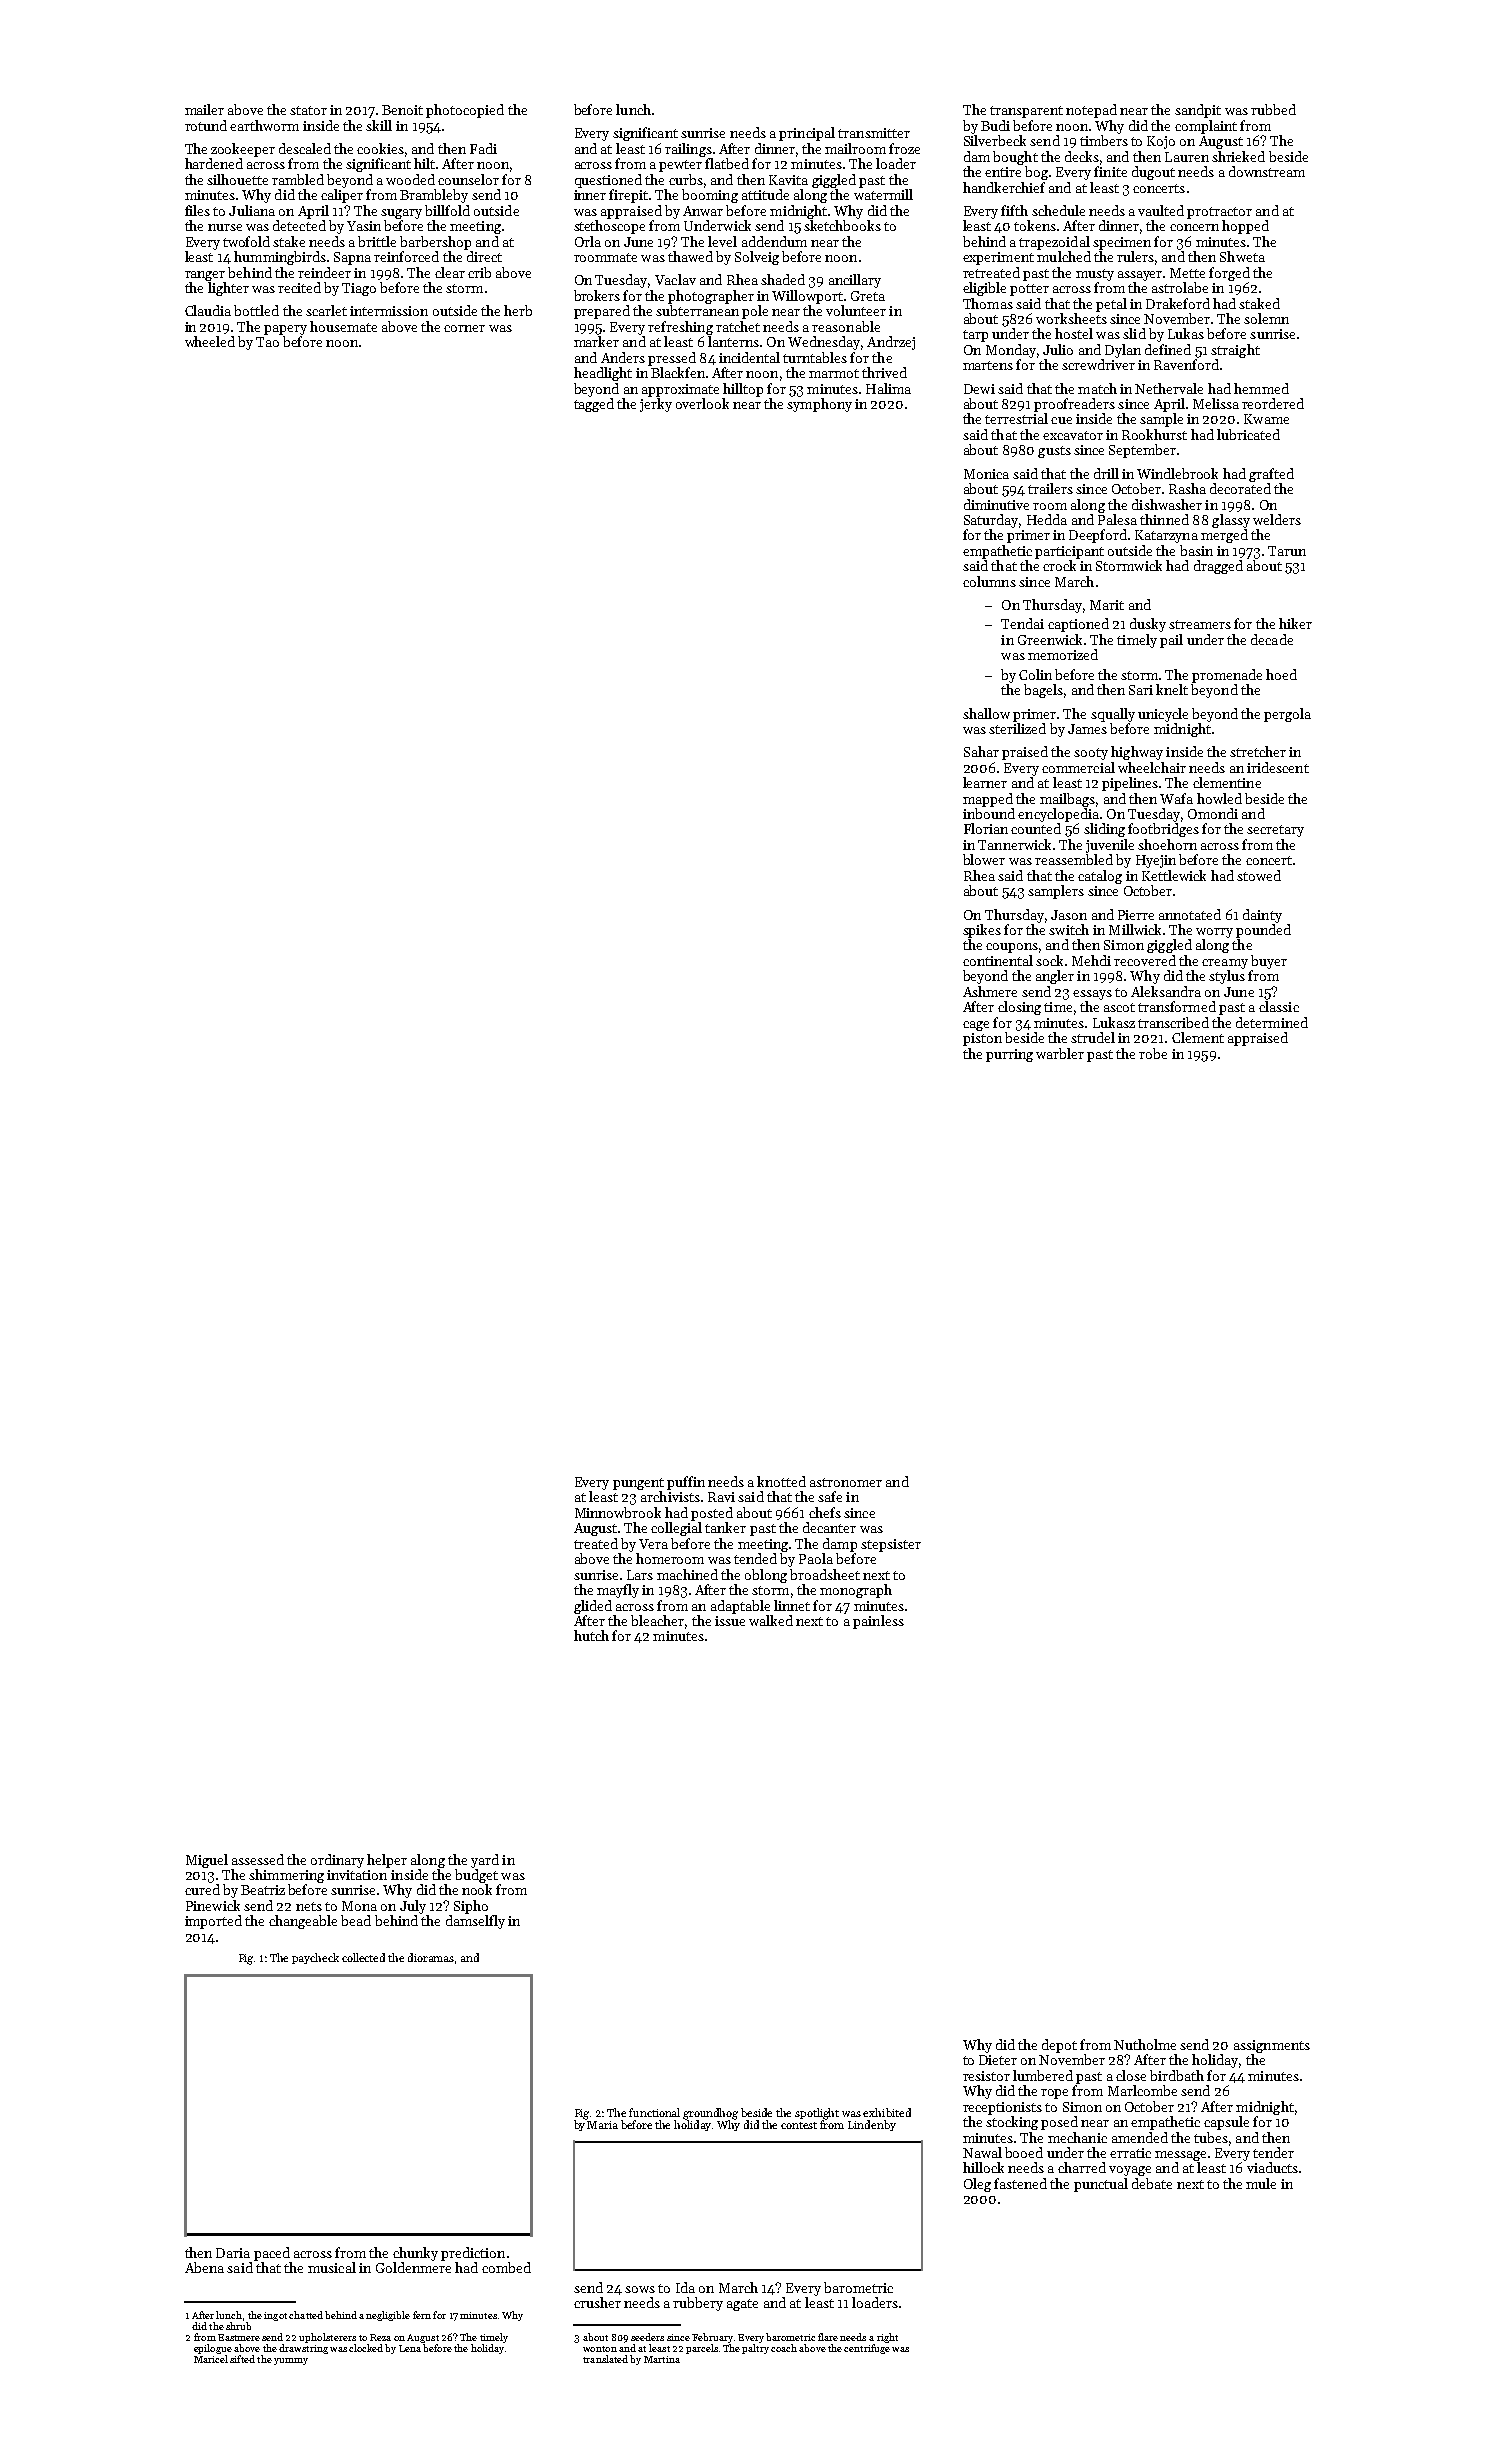 Image resolution: width=1496 pixels, height=2464 pixels. I want to click on recovered, so click(1145, 960).
